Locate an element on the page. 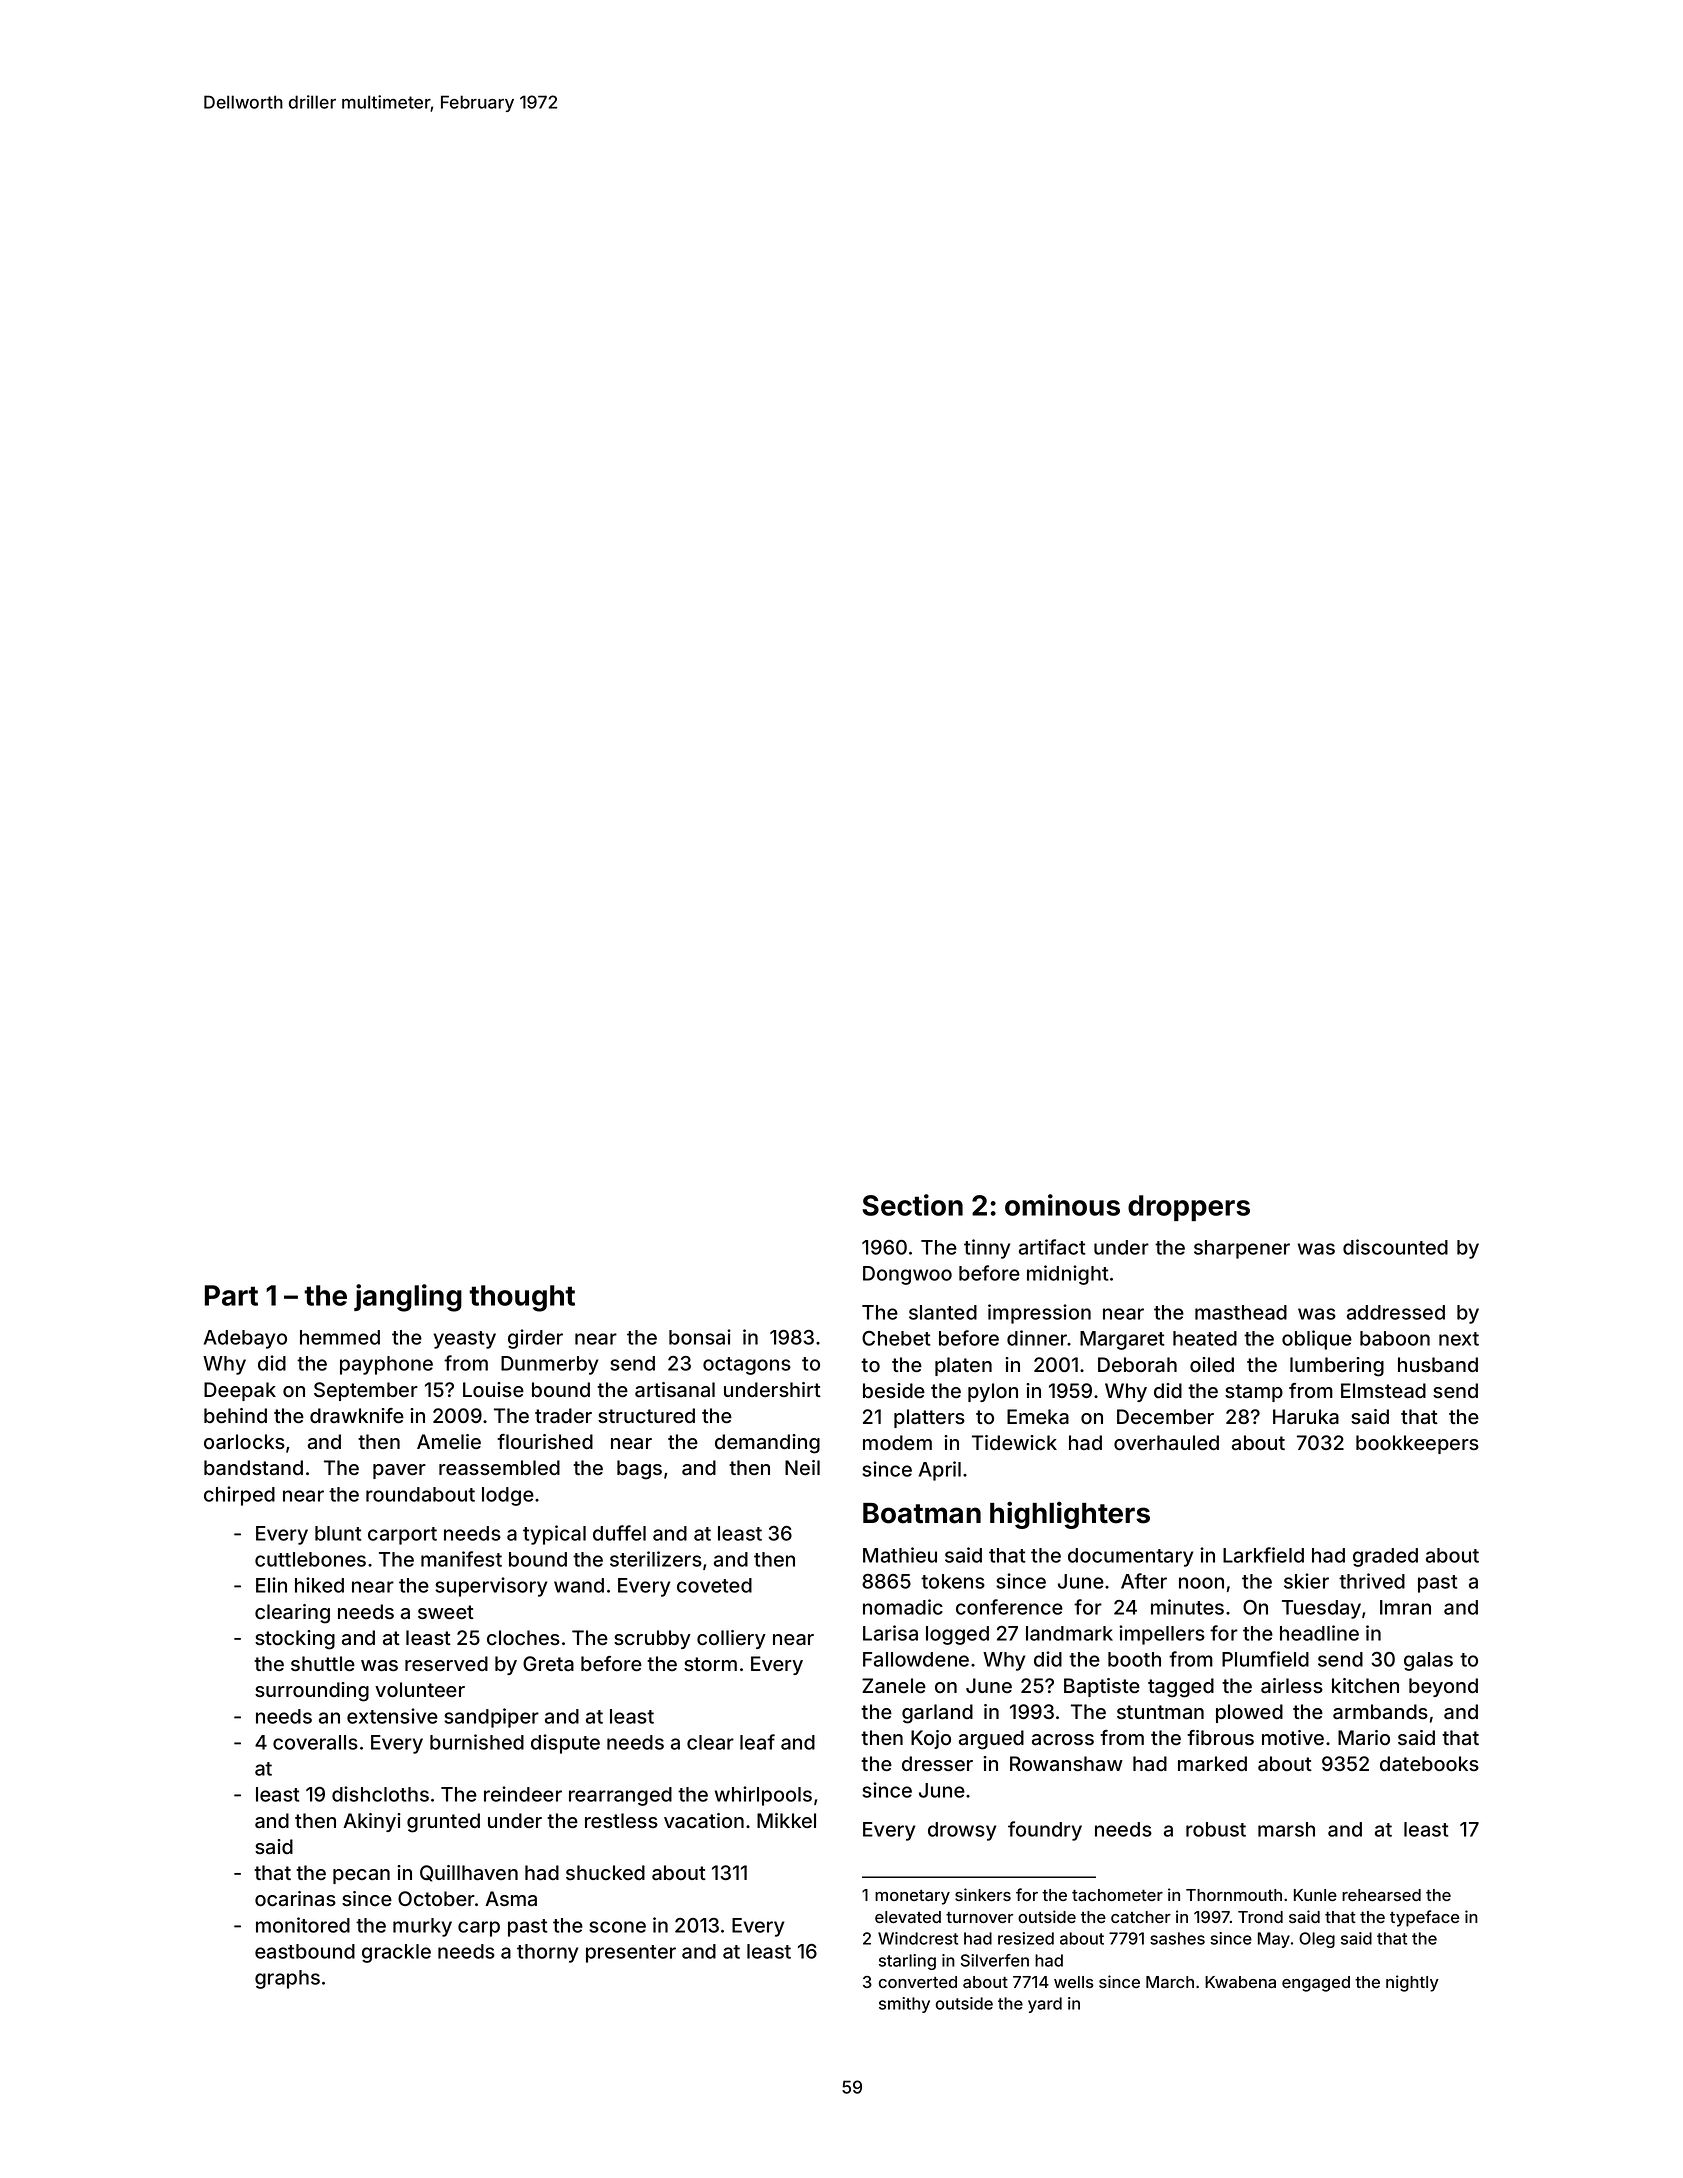 The height and width of the document is (2178, 1683). graphs is located at coordinates (287, 1979).
